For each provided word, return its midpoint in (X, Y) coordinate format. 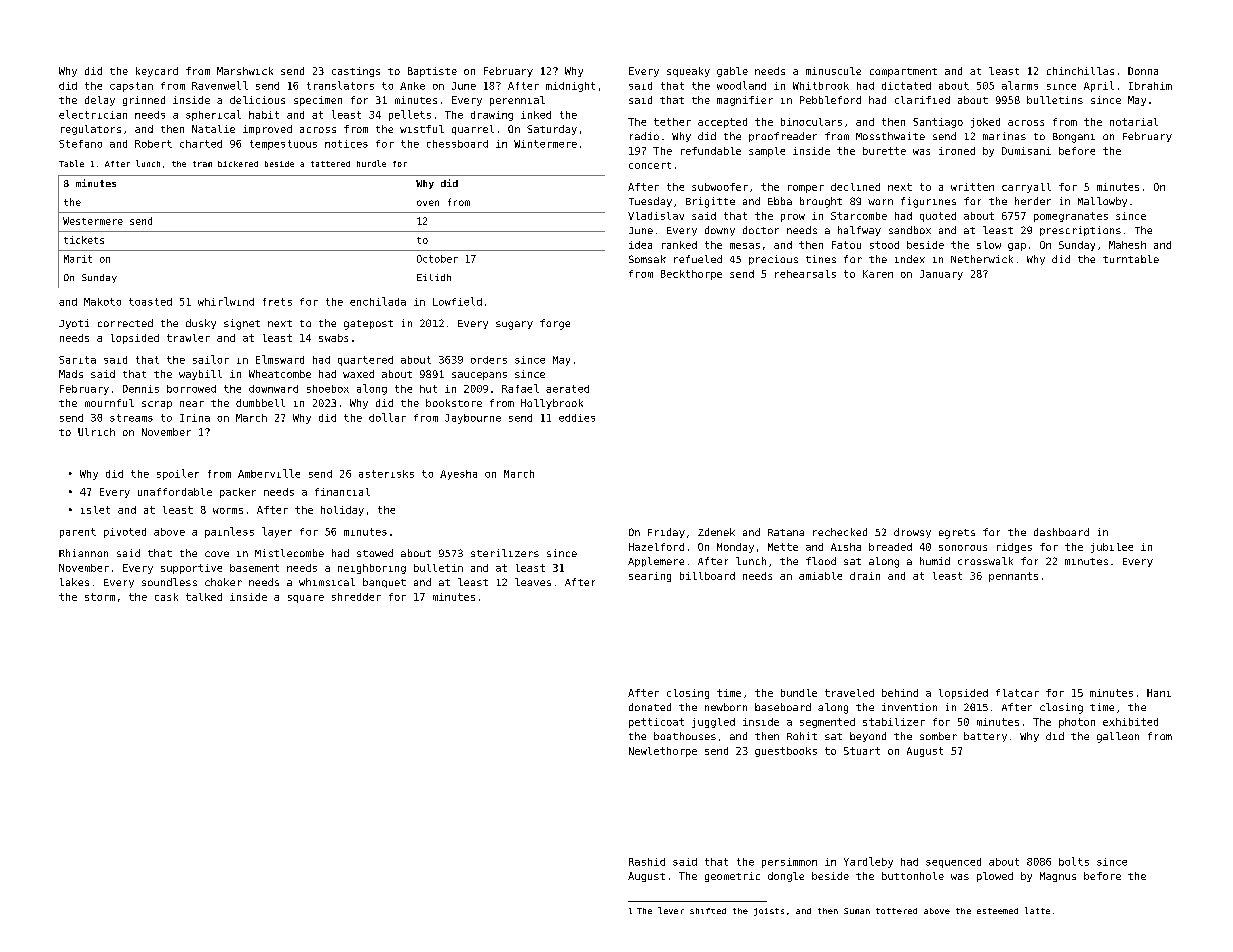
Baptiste (432, 72)
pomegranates (1071, 217)
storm (100, 597)
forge (555, 324)
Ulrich (96, 432)
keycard (157, 72)
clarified (922, 100)
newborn (726, 707)
